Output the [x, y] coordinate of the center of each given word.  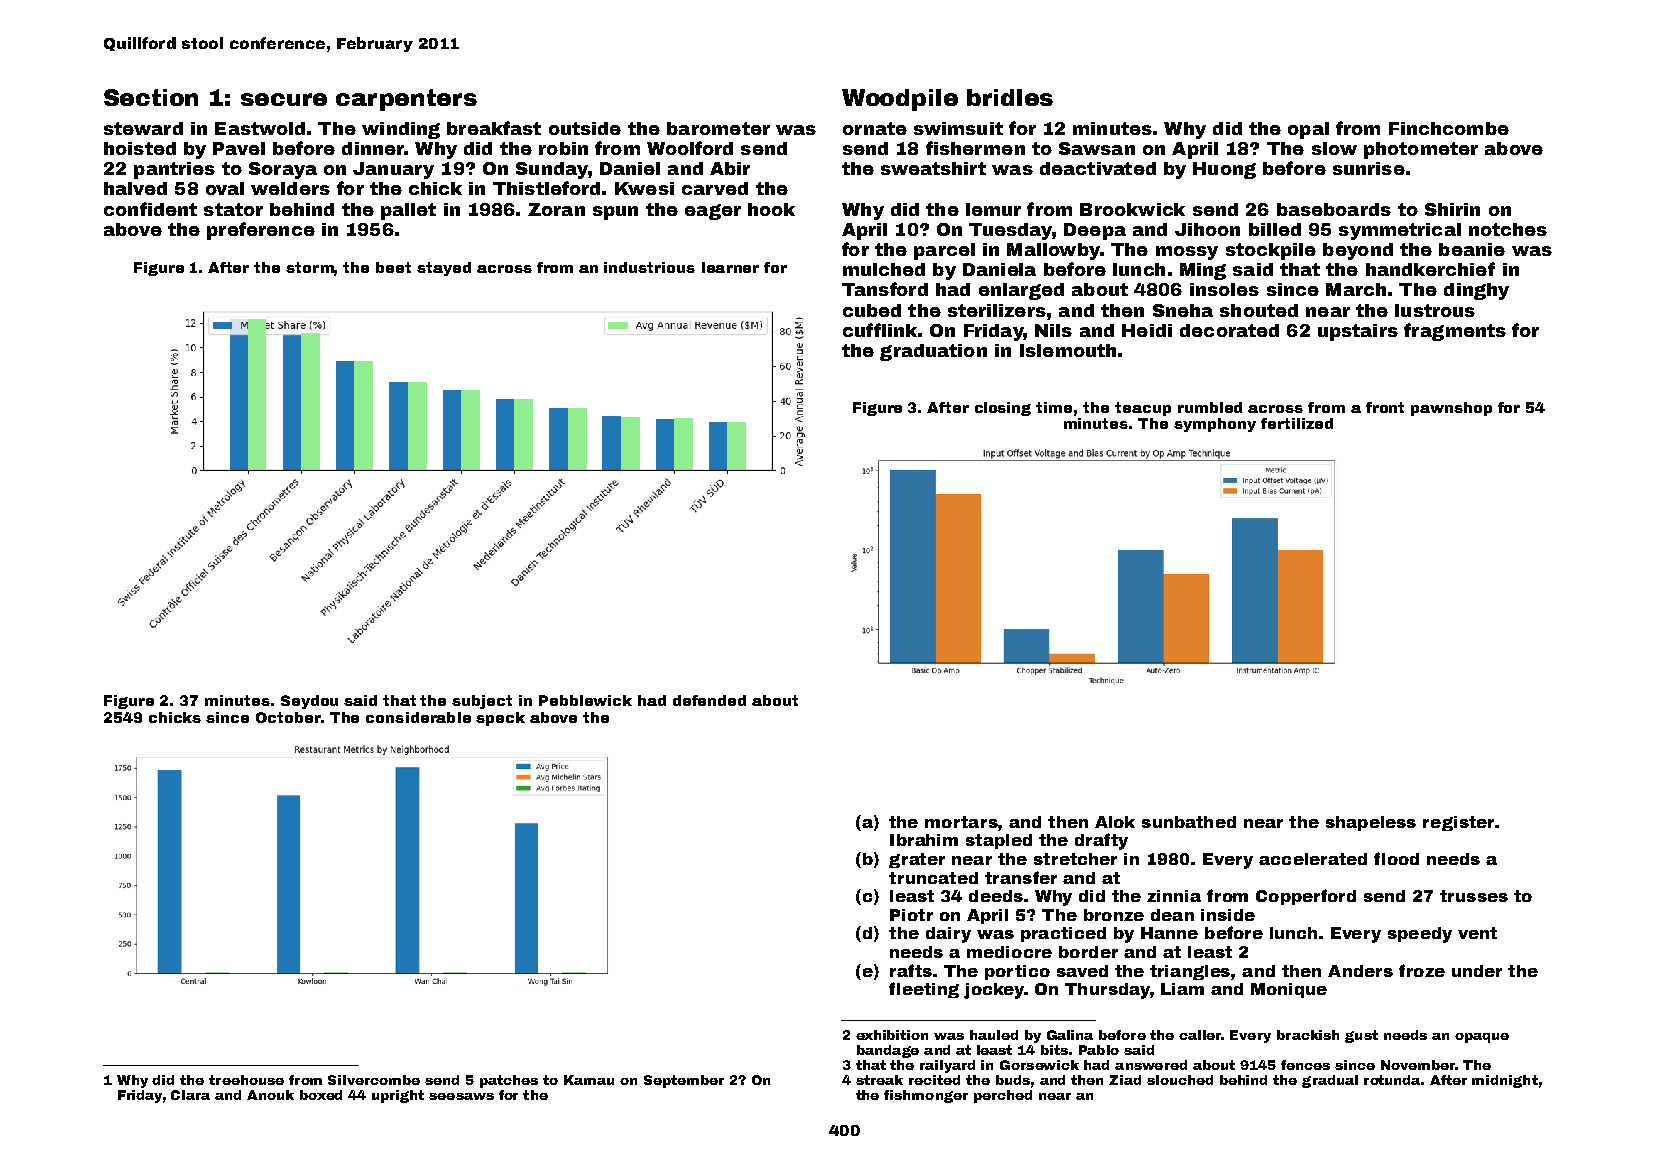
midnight [1505, 1081]
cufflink [880, 330]
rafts [911, 970]
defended [709, 700]
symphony [1215, 425]
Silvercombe [374, 1080]
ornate [875, 128]
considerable [418, 717]
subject [482, 702]
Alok [1115, 822]
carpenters [406, 100]
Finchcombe [1449, 128]
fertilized [1297, 423]
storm [310, 267]
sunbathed [1189, 822]
